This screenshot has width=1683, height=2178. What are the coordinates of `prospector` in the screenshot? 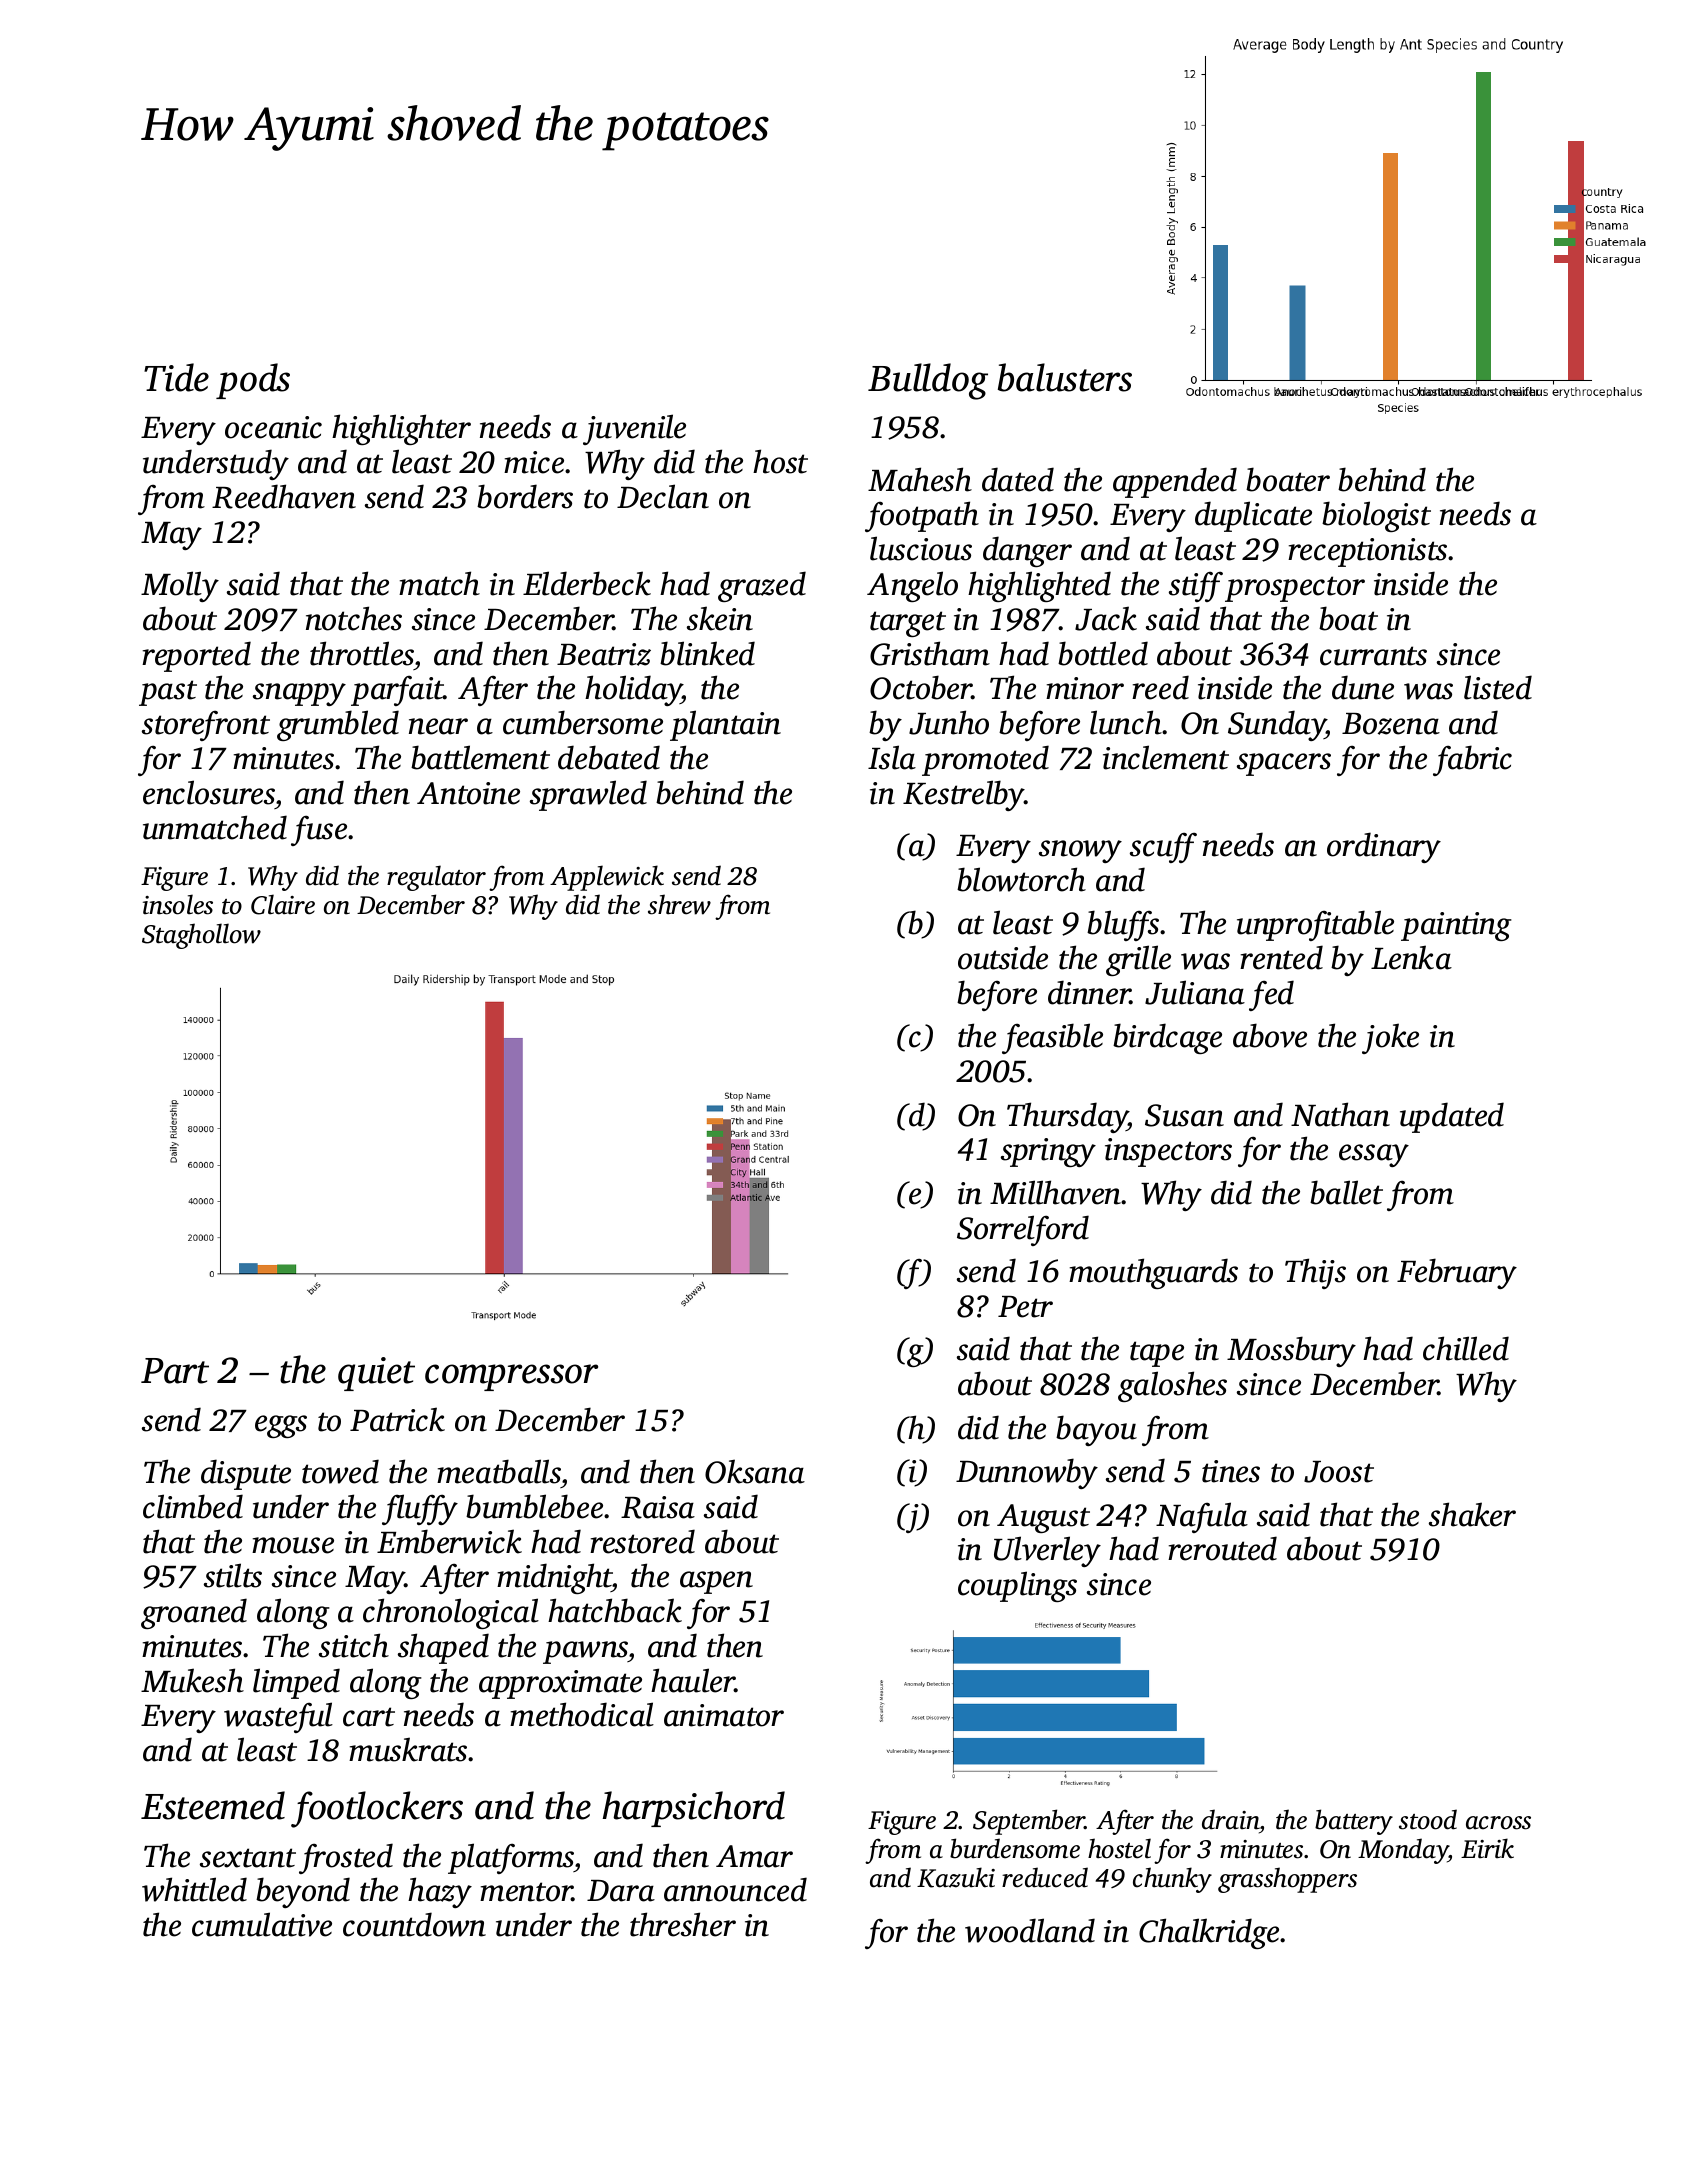 It's located at (1295, 589).
